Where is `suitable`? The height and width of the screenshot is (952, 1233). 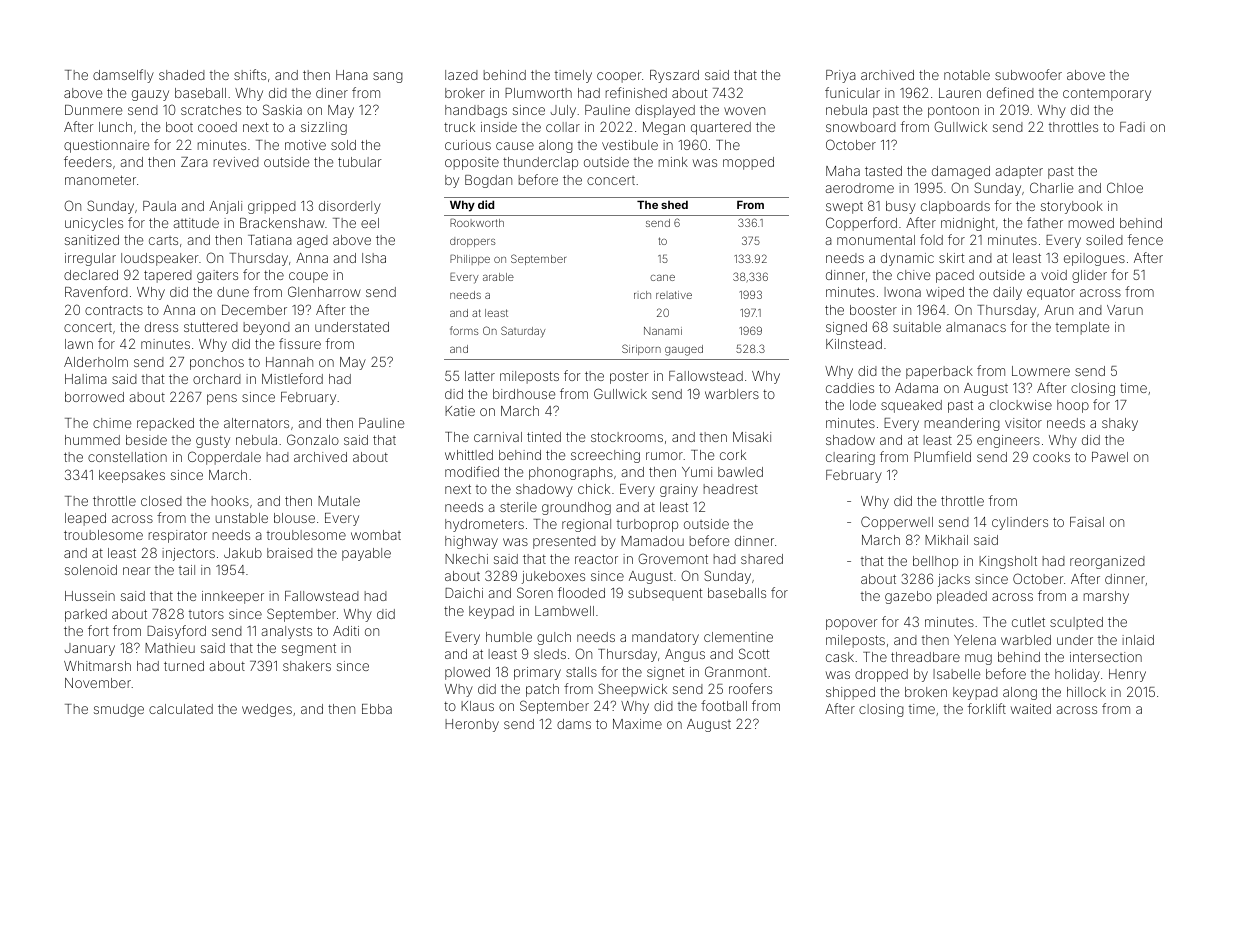
suitable is located at coordinates (917, 327).
